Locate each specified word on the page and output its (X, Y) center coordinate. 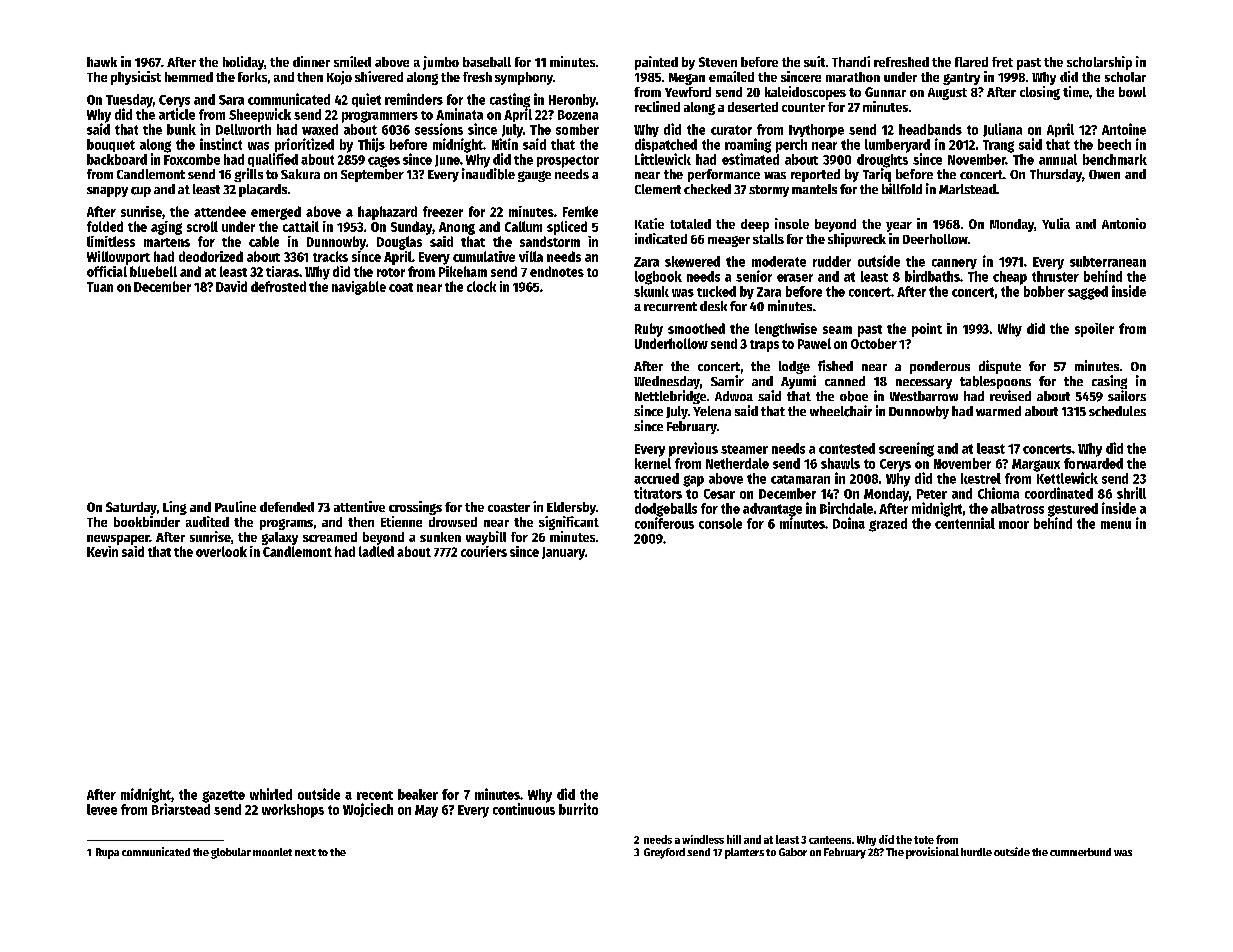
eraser (795, 278)
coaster (509, 507)
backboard (117, 159)
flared (971, 62)
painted (656, 63)
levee (102, 809)
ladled (376, 551)
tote (924, 840)
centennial (965, 523)
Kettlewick (1067, 478)
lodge (794, 367)
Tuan (100, 287)
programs (286, 524)
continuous (524, 809)
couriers (484, 551)
